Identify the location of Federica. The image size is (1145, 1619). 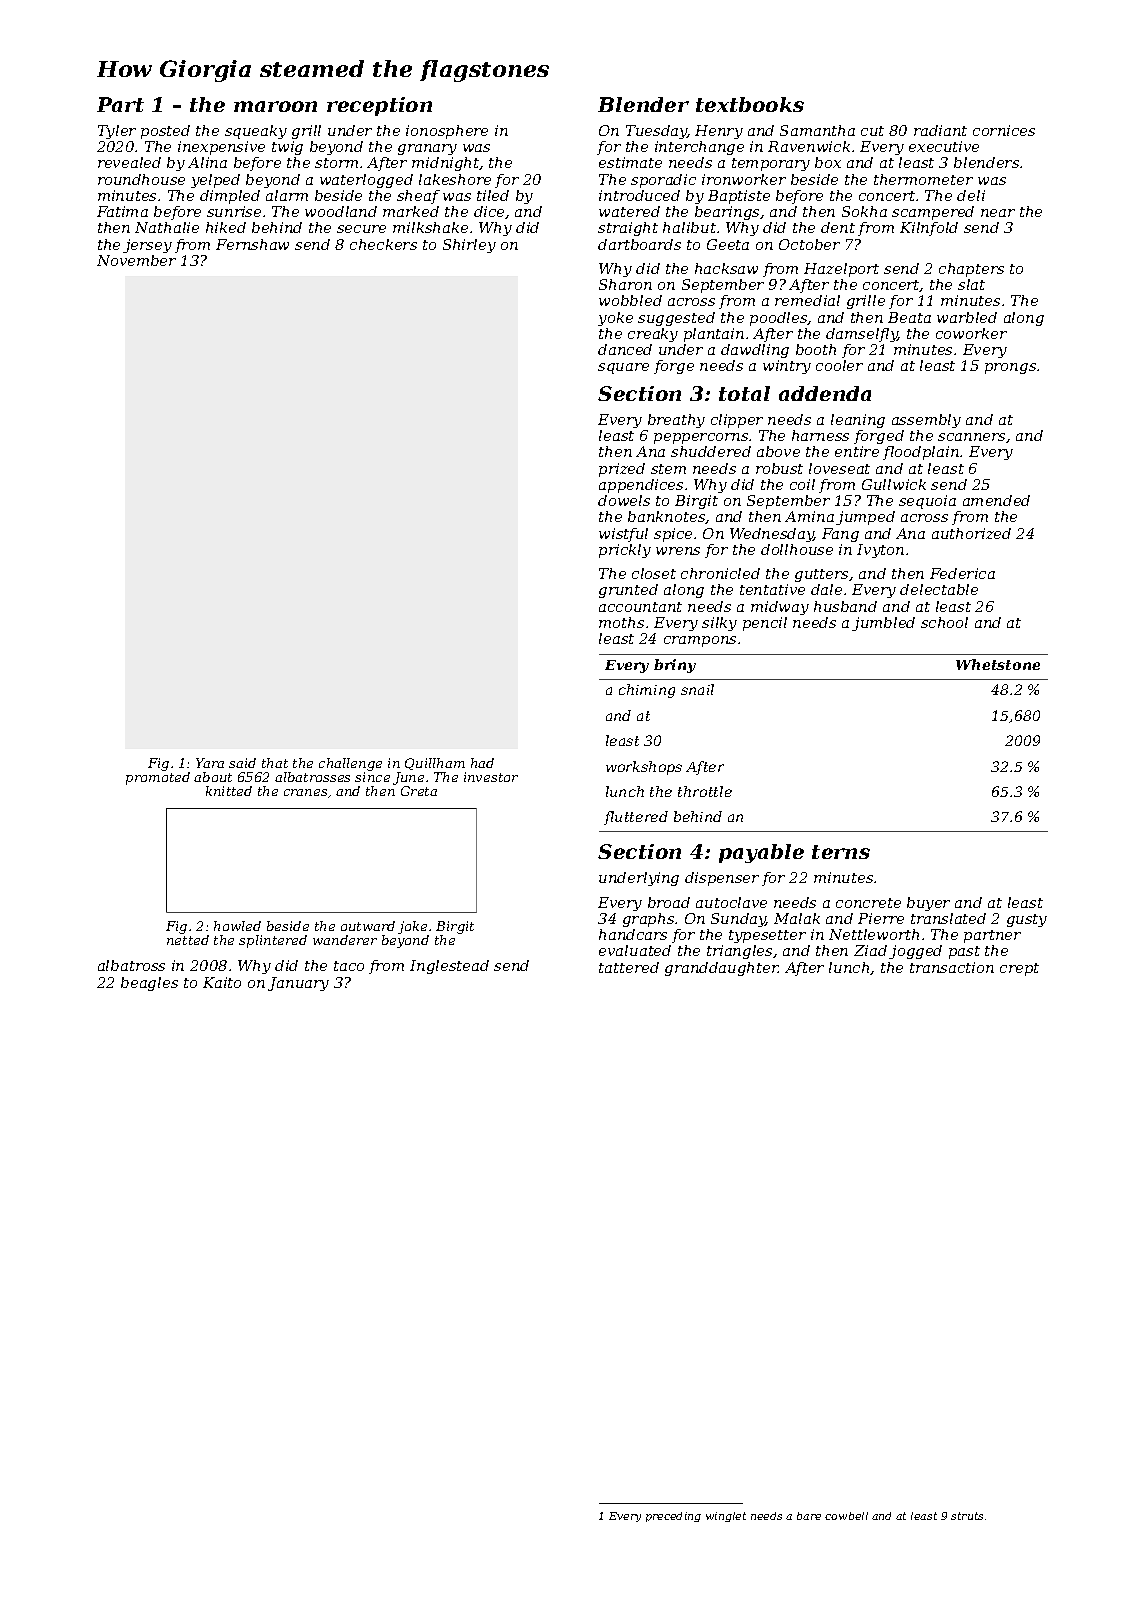
(962, 573).
